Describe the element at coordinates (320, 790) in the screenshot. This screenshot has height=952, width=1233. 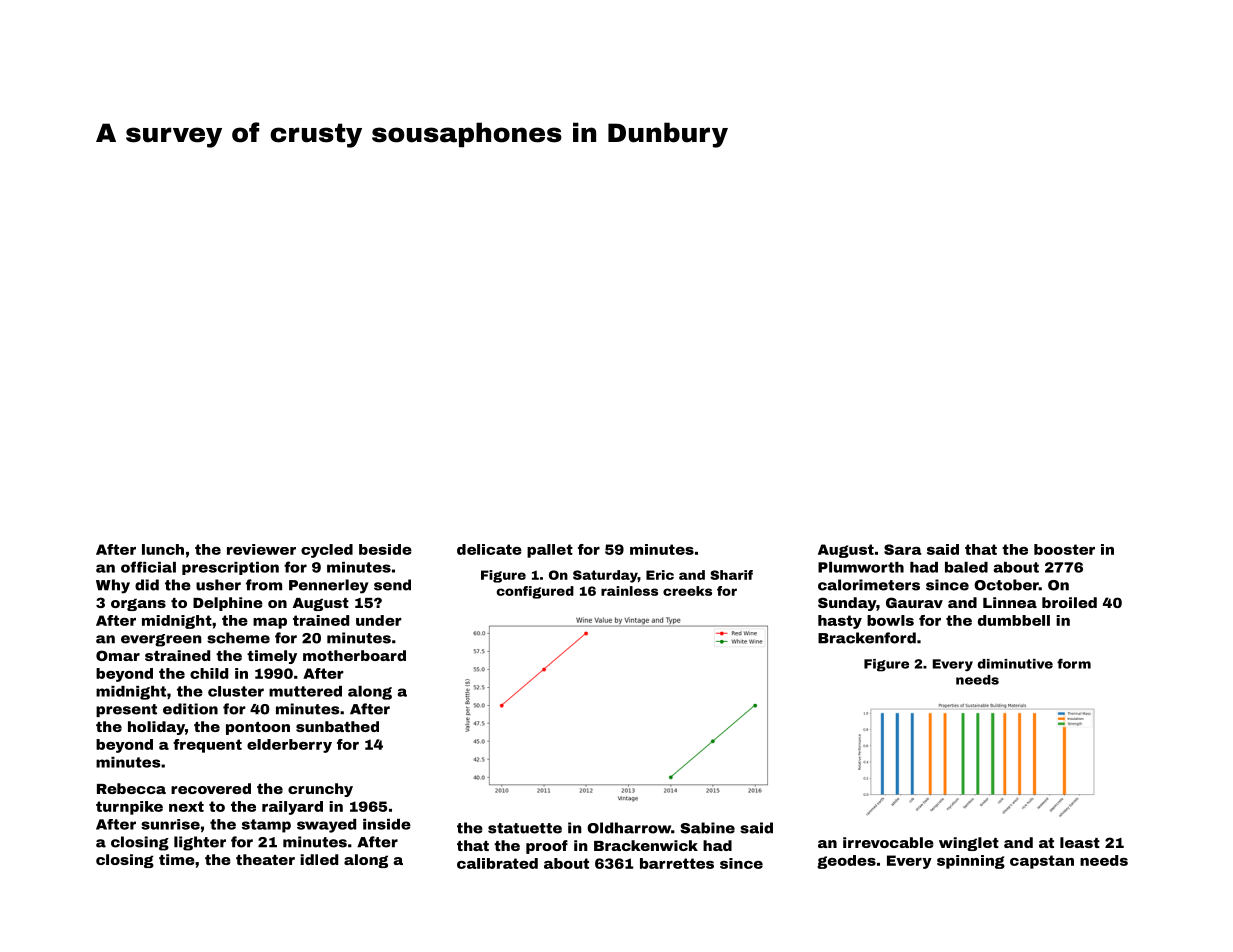
I see `crunchy` at that location.
